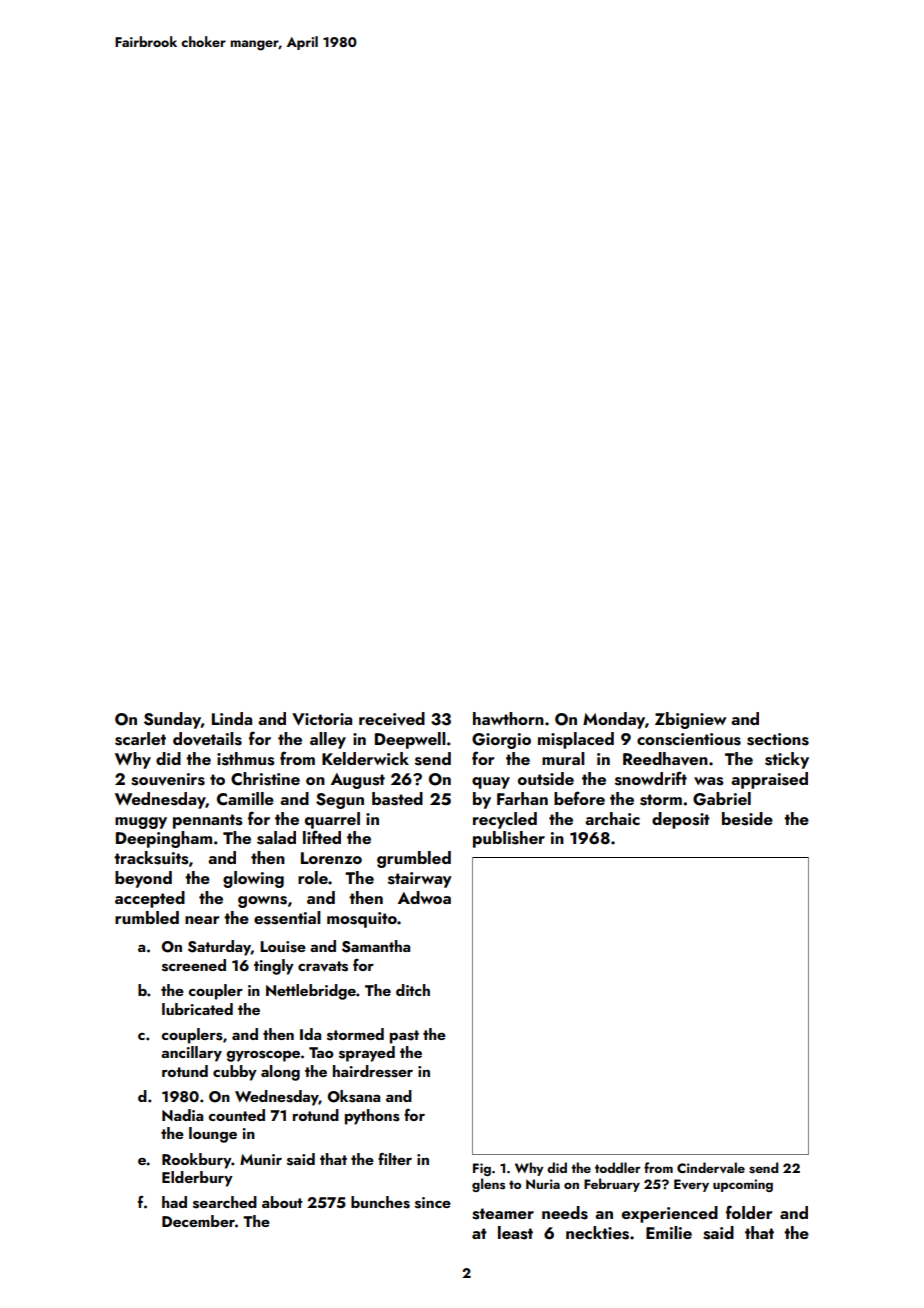 The image size is (924, 1308). Describe the element at coordinates (404, 1037) in the screenshot. I see `past` at that location.
